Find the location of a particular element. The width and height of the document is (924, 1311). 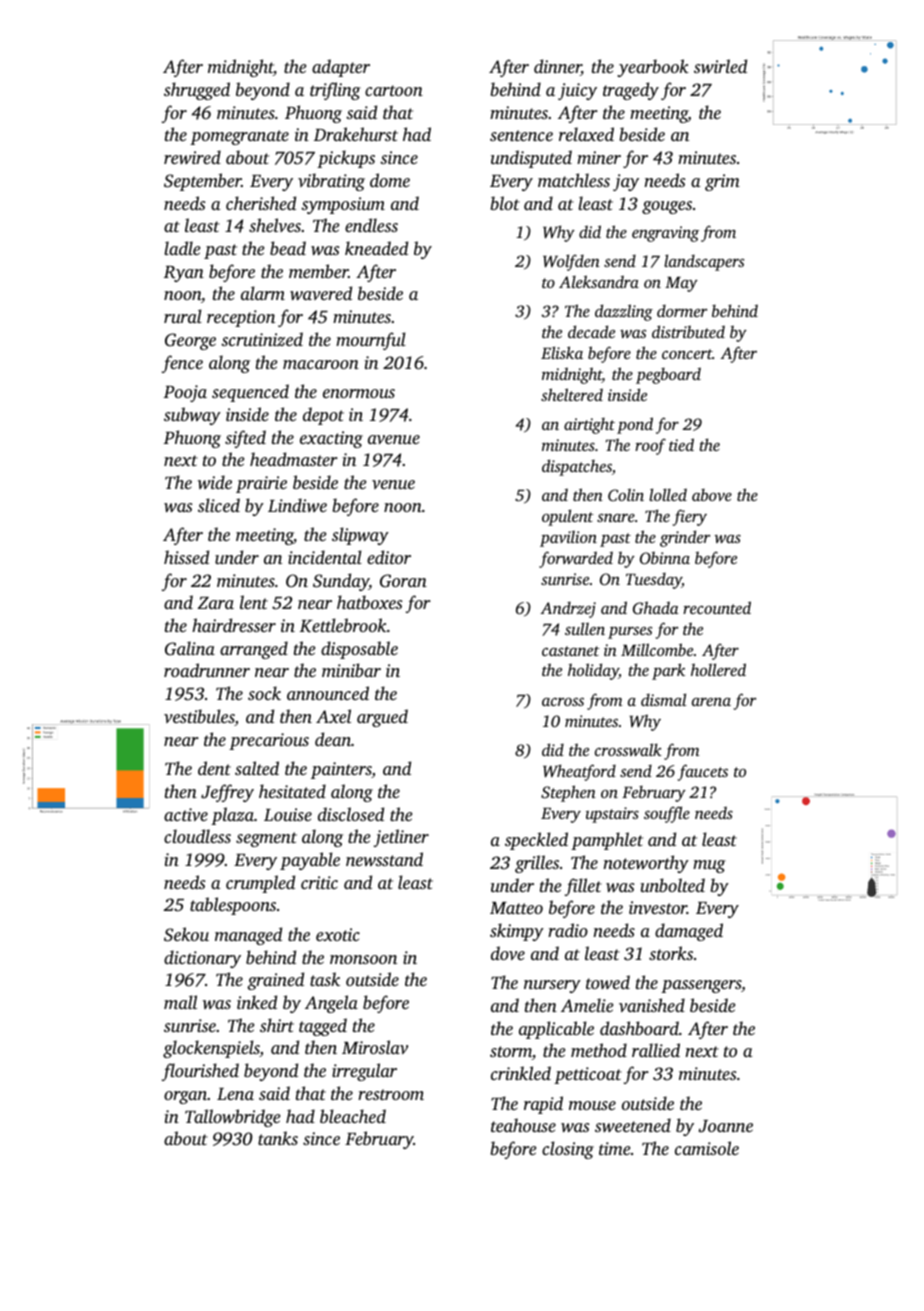

blot is located at coordinates (505, 203).
